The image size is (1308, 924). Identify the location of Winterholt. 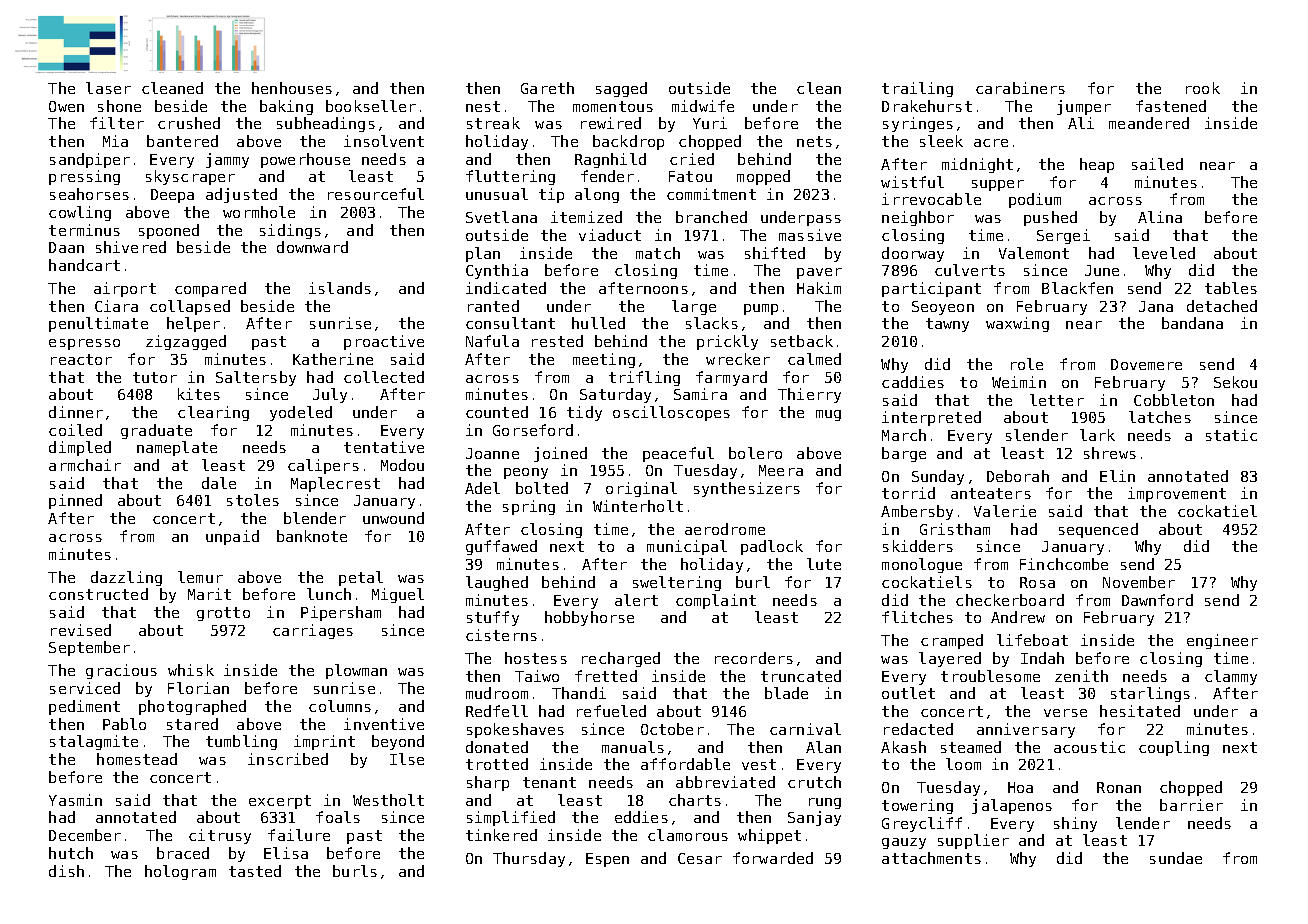
(638, 506).
